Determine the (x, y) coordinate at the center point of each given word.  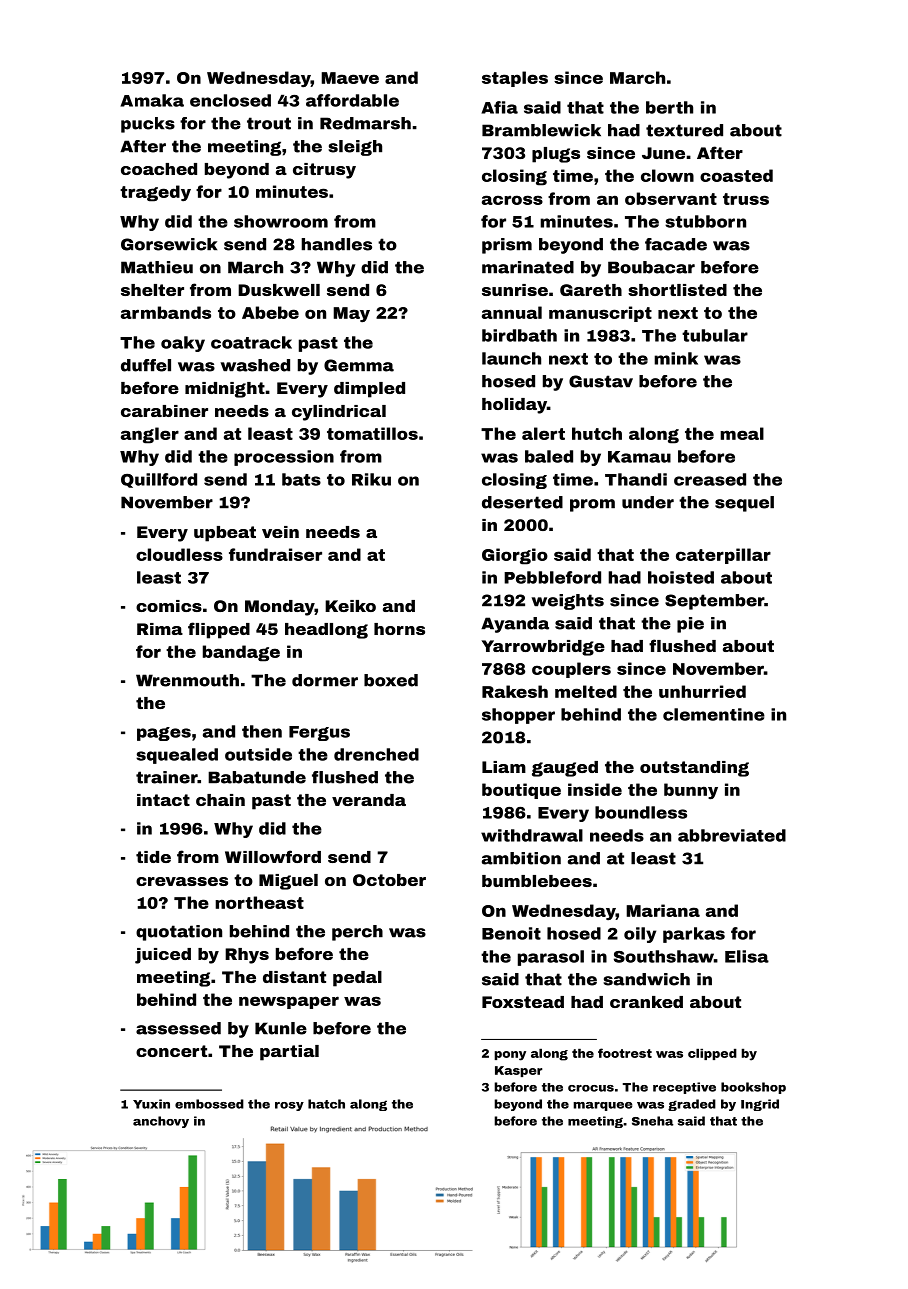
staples (515, 79)
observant (671, 198)
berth (669, 107)
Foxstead (523, 1002)
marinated (528, 267)
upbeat (225, 534)
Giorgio (515, 556)
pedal (357, 979)
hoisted (681, 577)
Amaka (152, 100)
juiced (163, 956)
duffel (146, 365)
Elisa (747, 956)
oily (640, 935)
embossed (209, 1104)
